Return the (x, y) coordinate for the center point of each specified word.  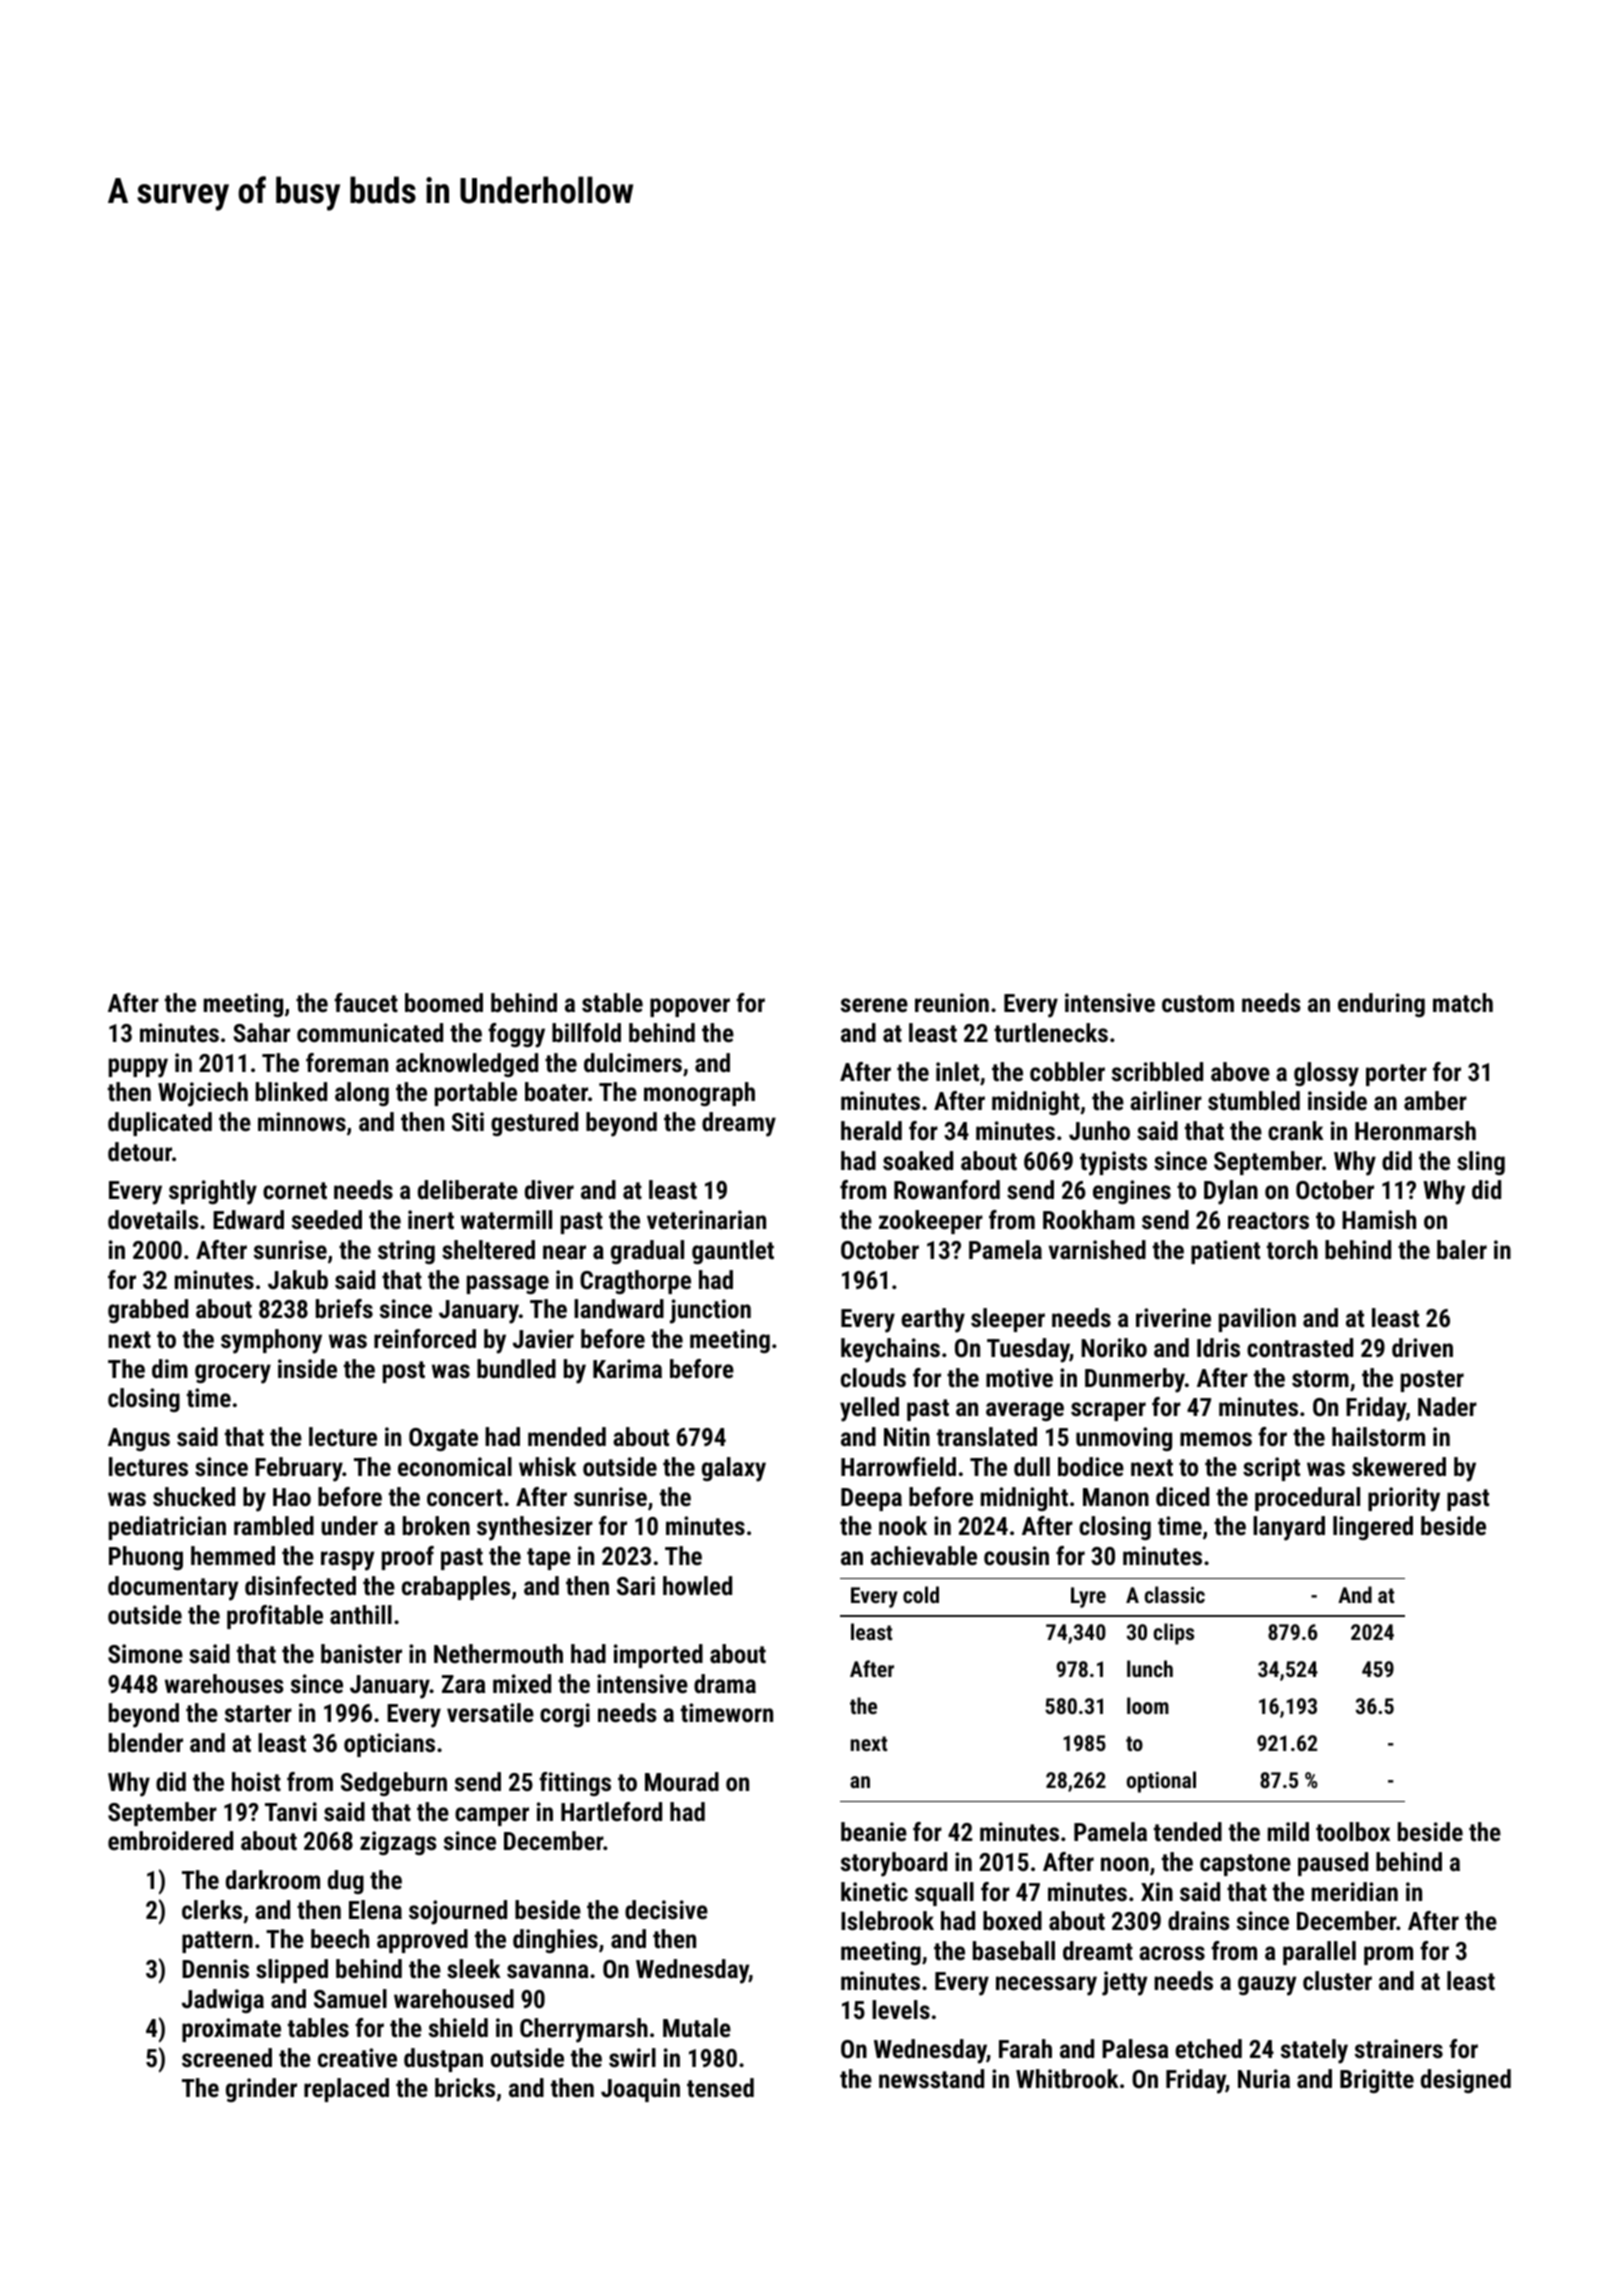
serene (874, 1005)
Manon (1116, 1497)
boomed (444, 1002)
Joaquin (640, 2090)
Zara (463, 1684)
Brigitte (1377, 2081)
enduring (1381, 1005)
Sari (636, 1585)
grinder (261, 2090)
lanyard (1289, 1528)
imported (658, 1656)
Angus (139, 1439)
